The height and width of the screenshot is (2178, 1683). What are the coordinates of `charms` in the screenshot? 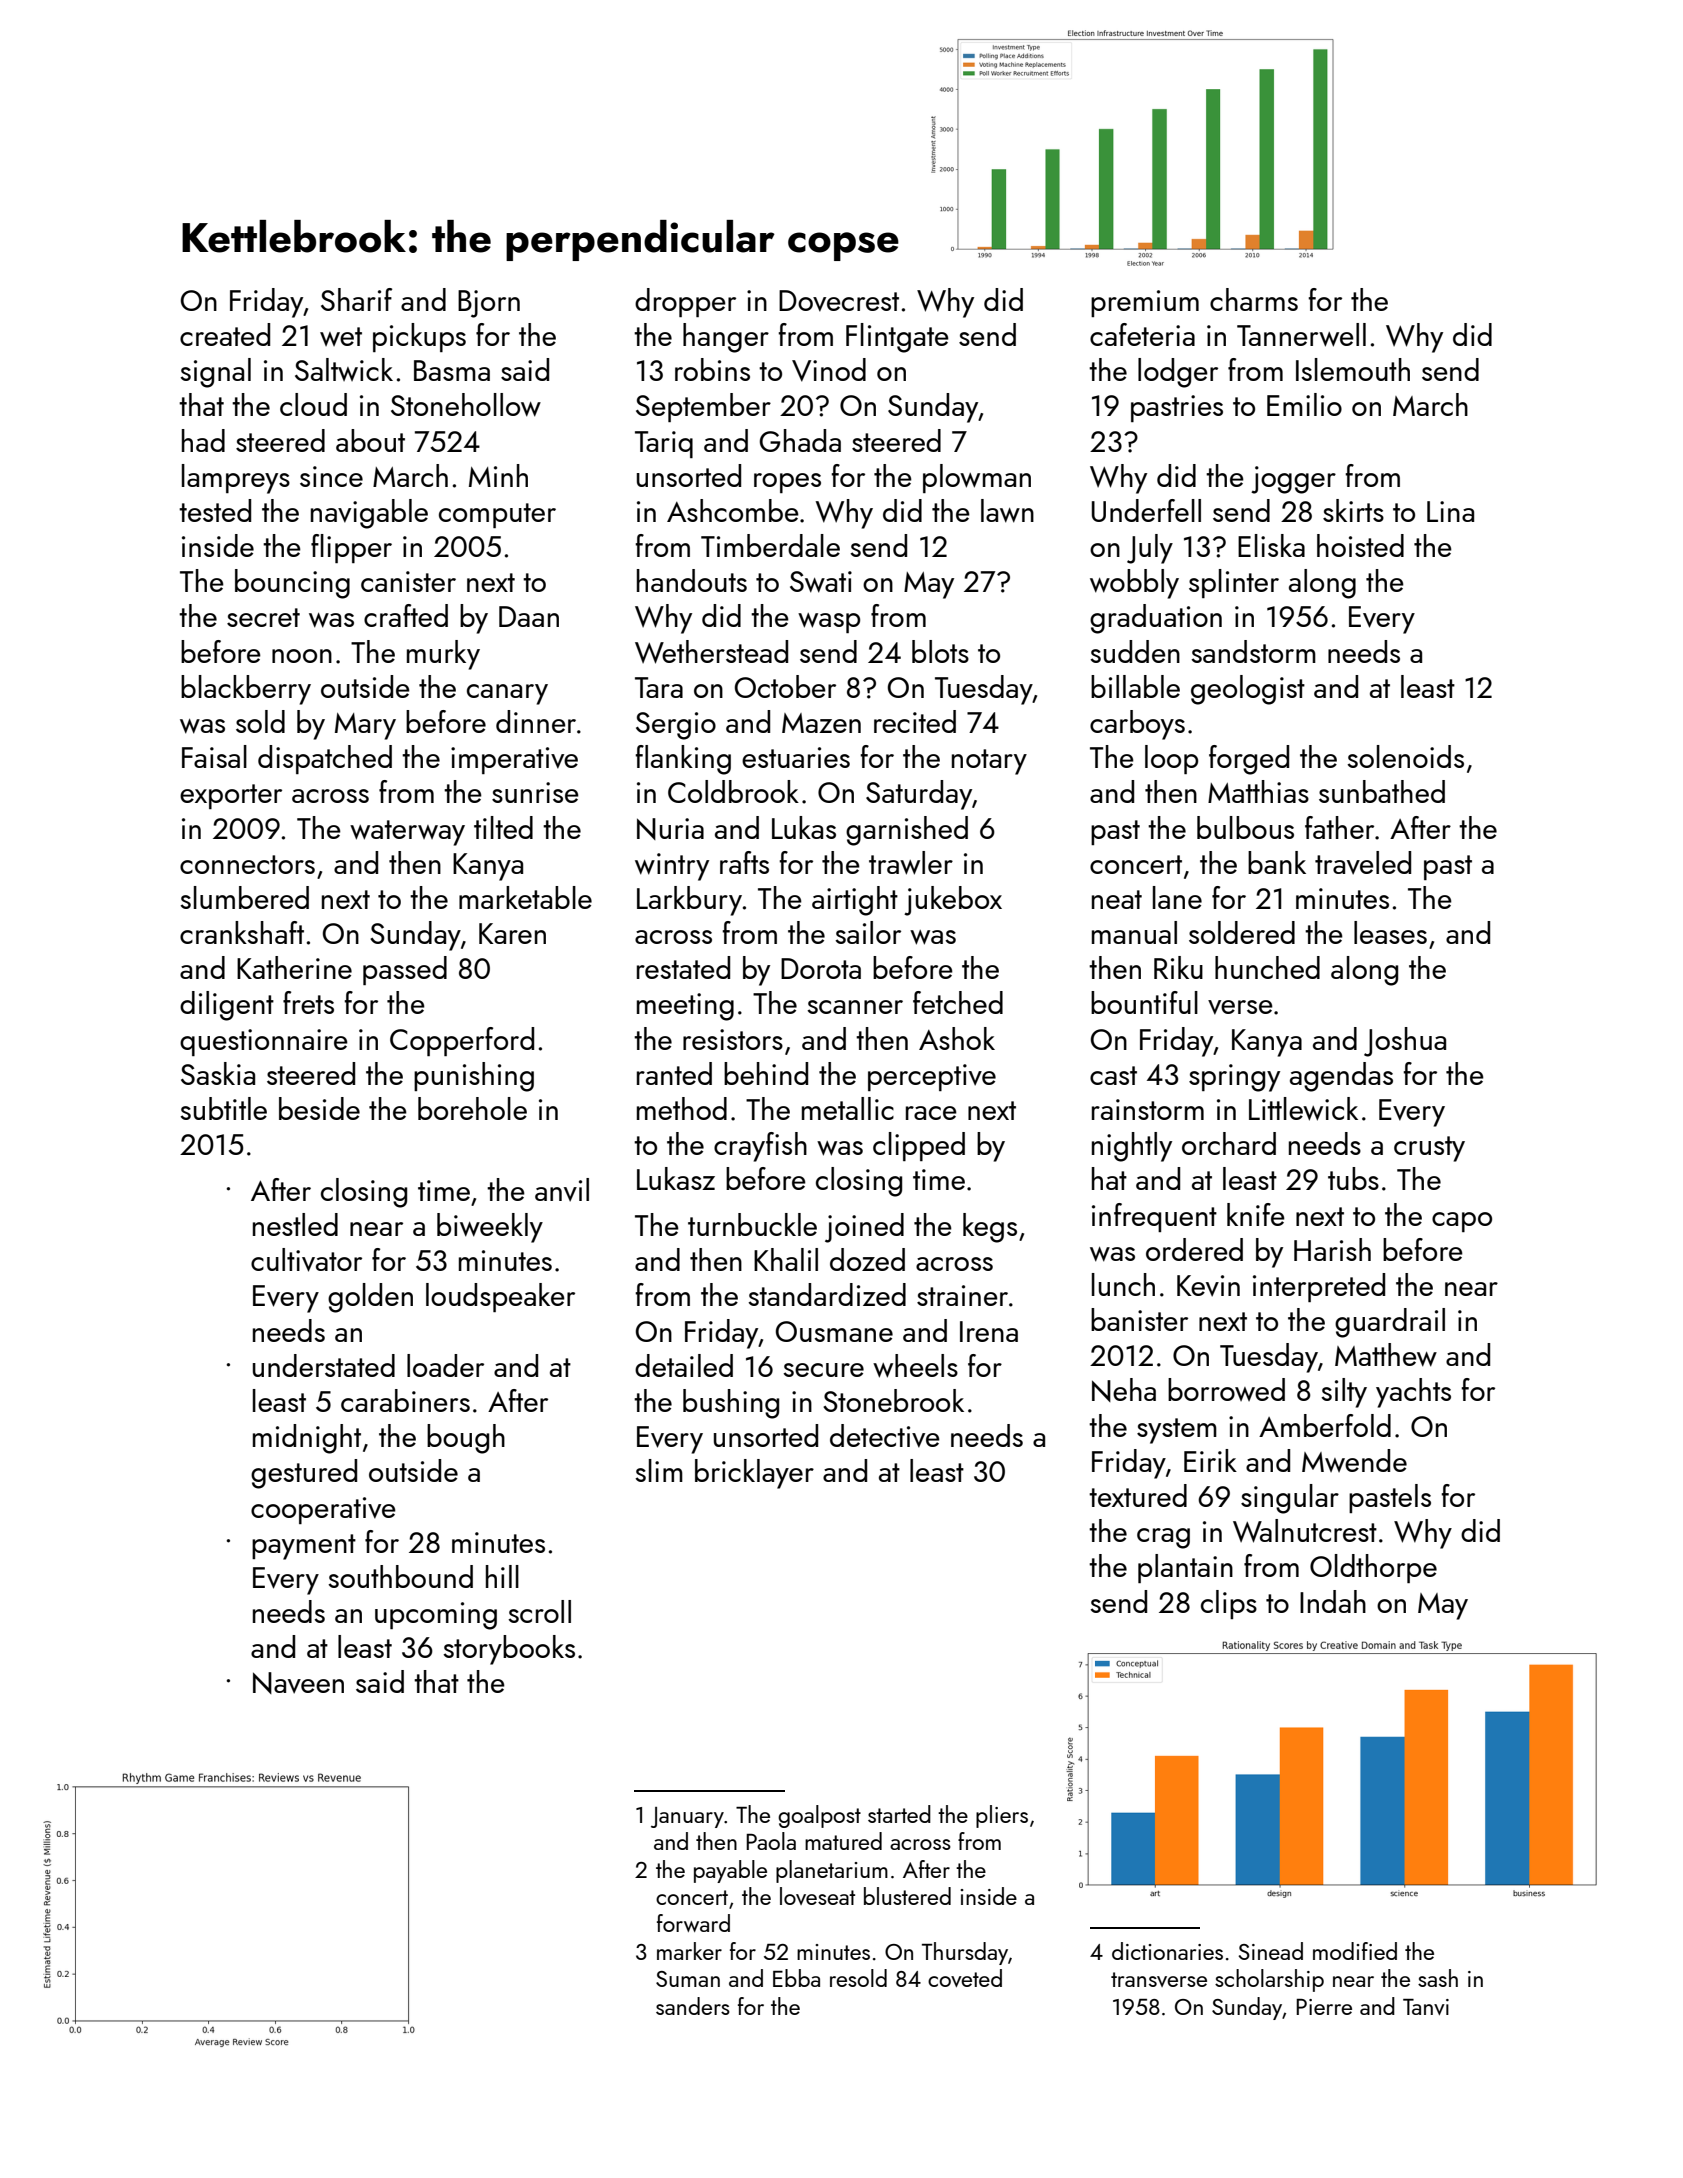 It's located at (1254, 299).
